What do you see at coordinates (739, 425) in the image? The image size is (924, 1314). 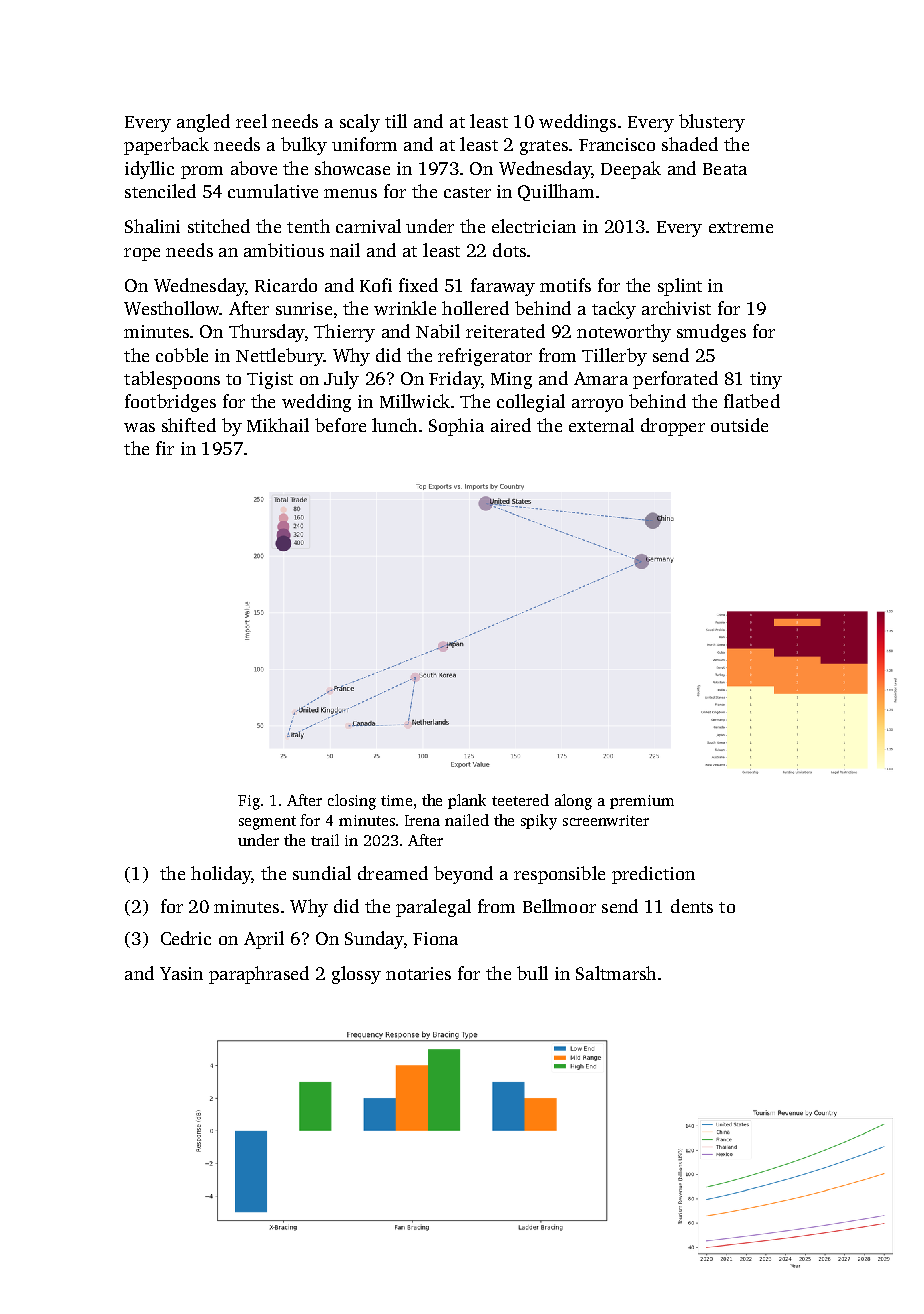 I see `outside` at bounding box center [739, 425].
